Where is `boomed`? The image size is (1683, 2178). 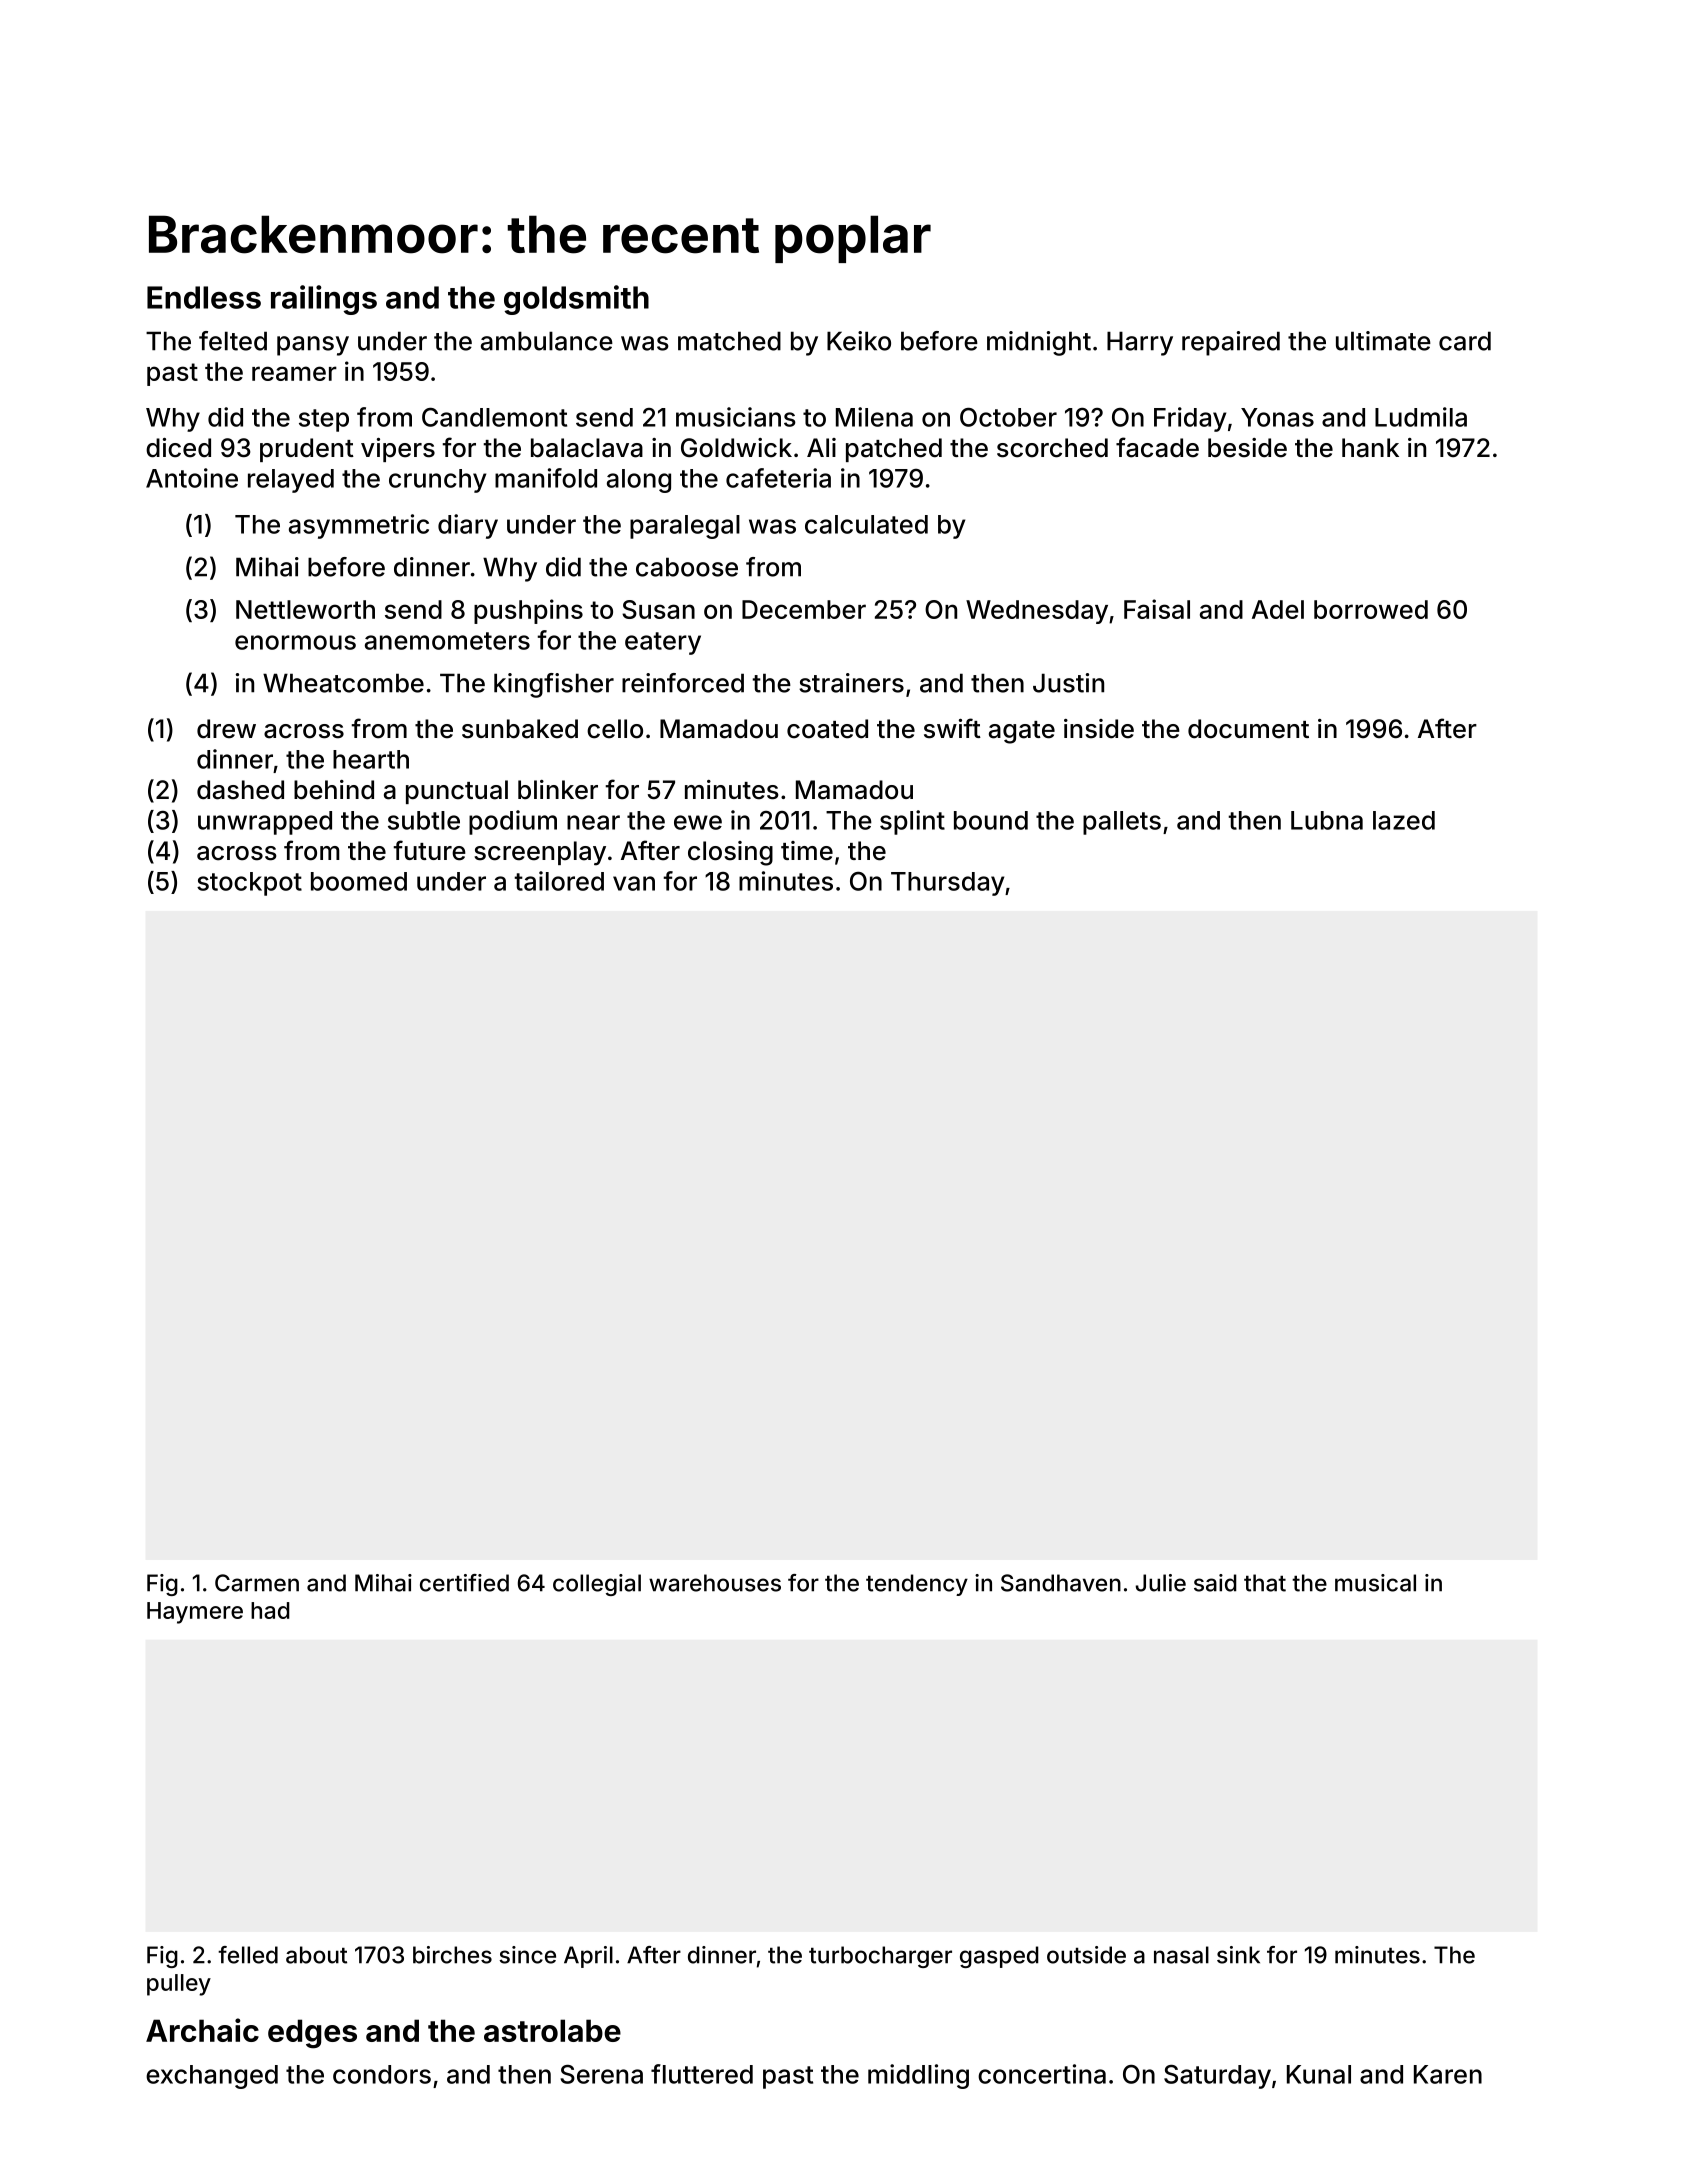
boomed is located at coordinates (359, 881).
